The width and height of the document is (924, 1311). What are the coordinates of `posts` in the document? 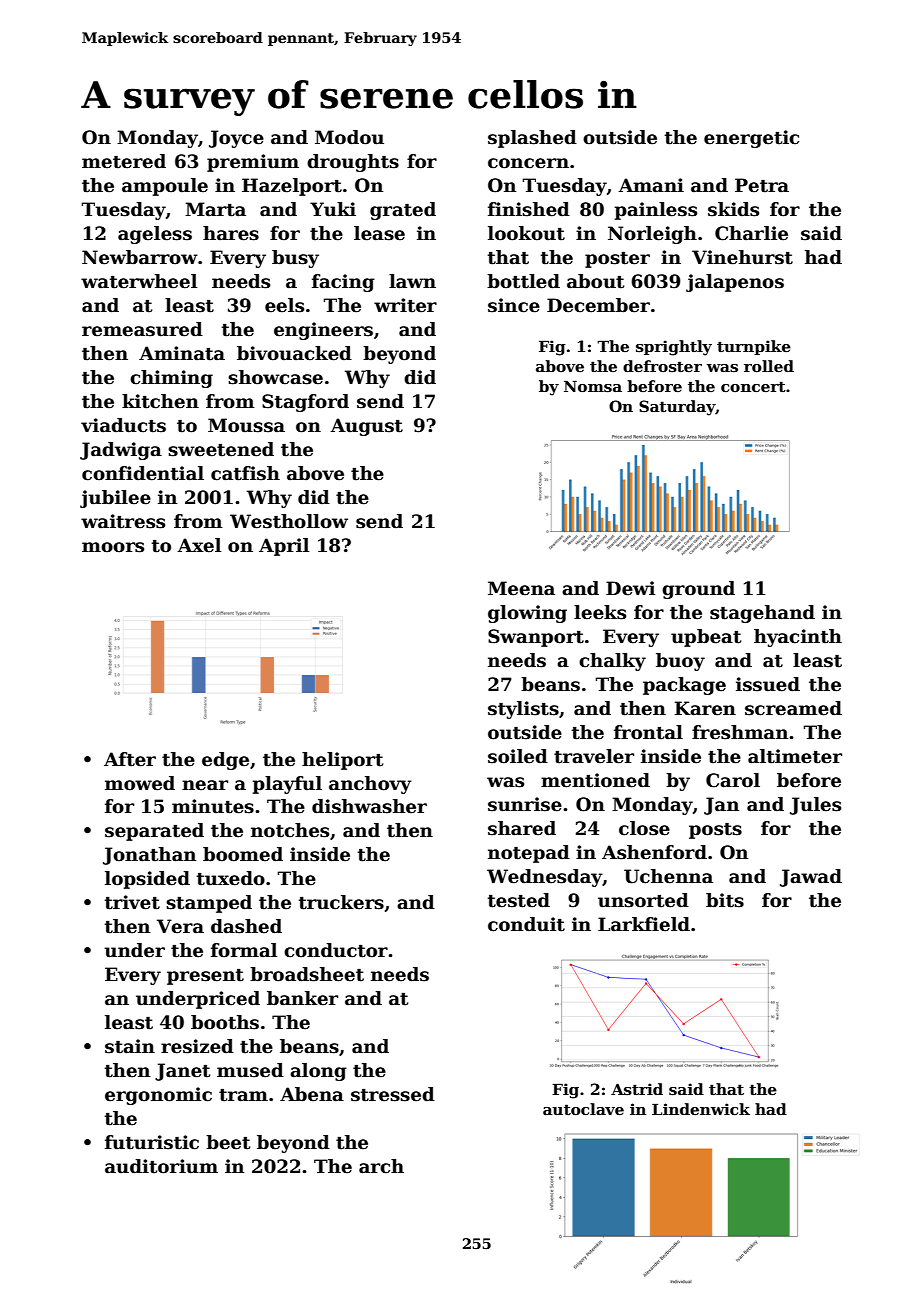 It's located at (715, 831).
